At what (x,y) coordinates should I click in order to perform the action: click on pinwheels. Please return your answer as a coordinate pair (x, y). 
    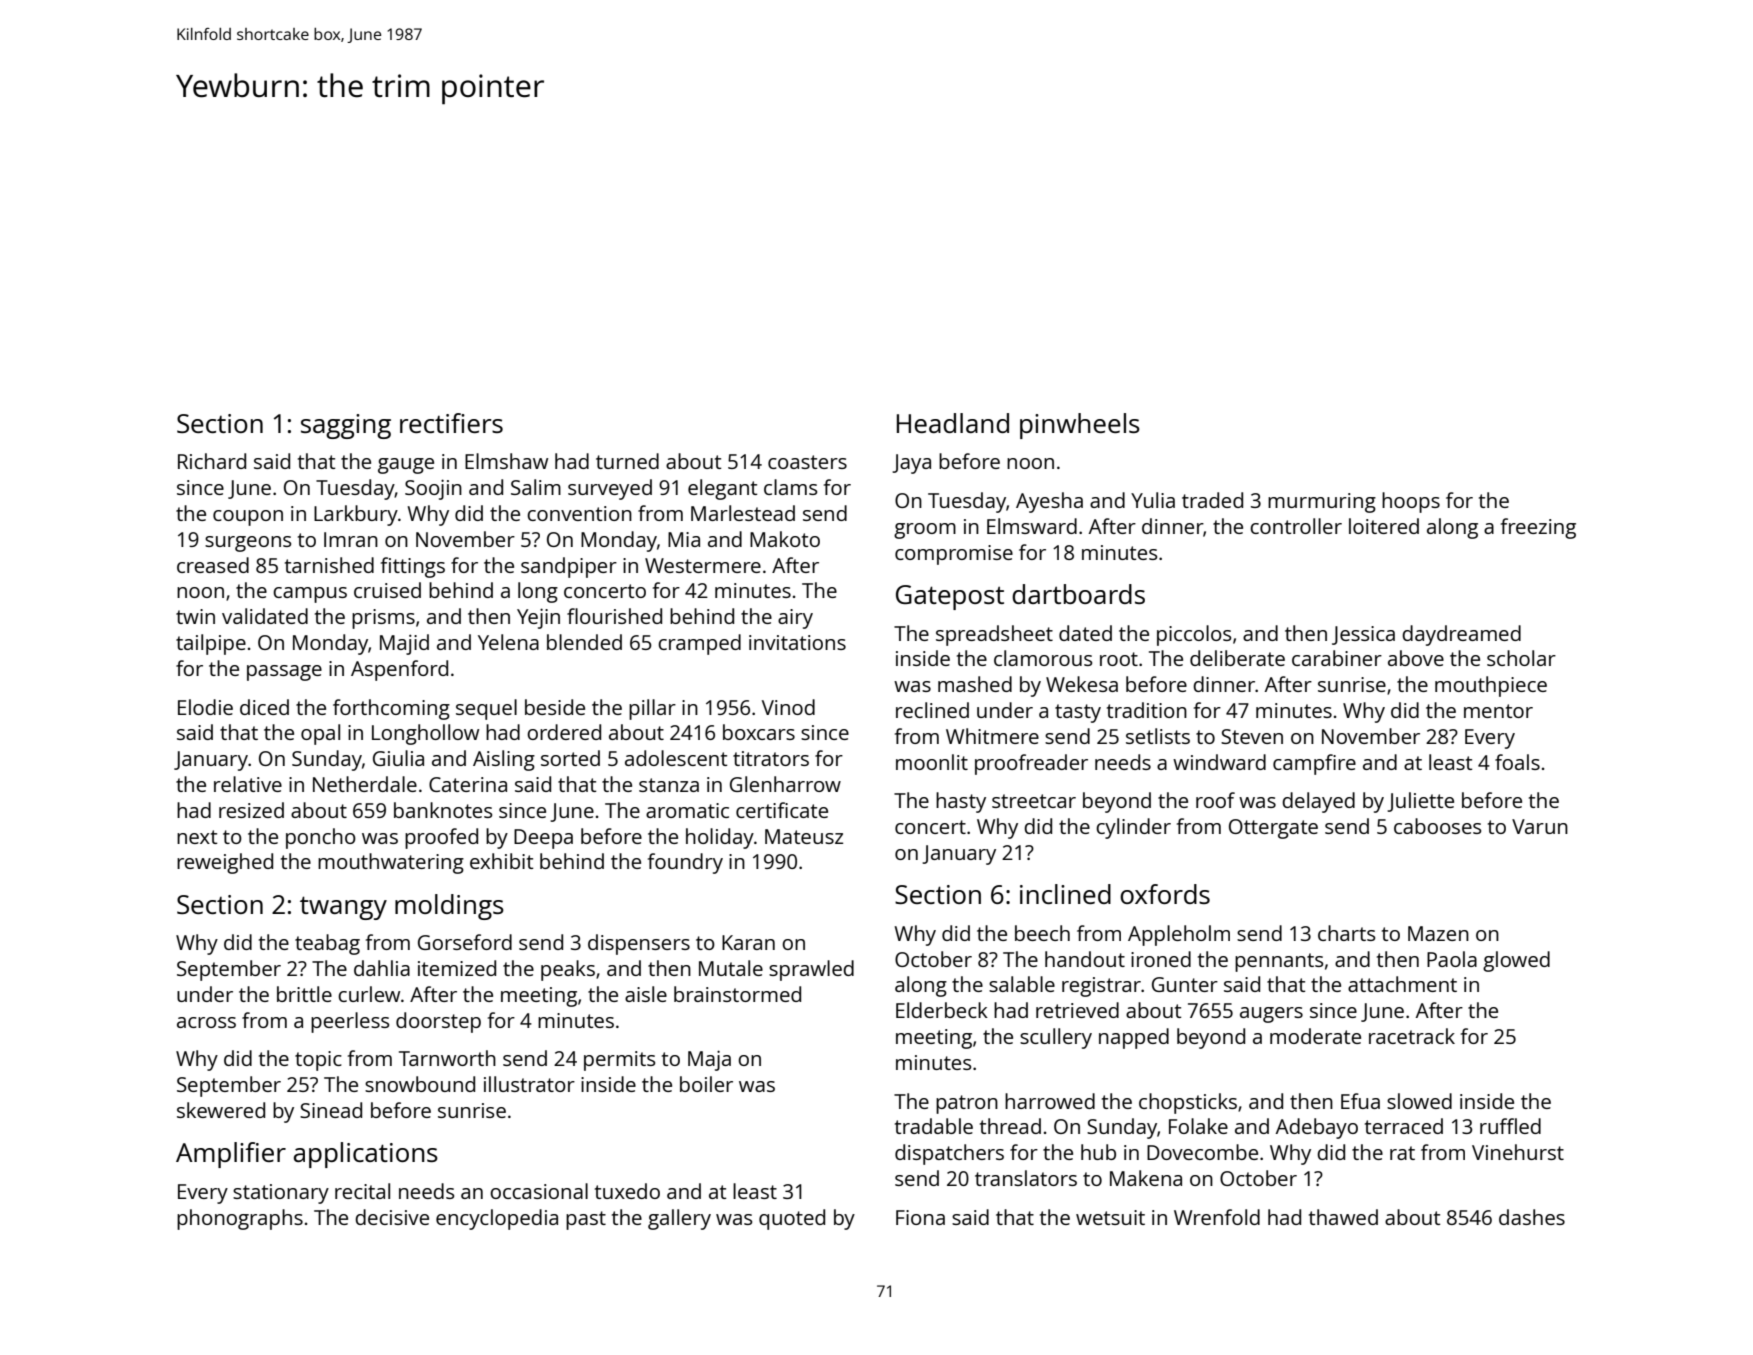
    Looking at the image, I should click on (1080, 426).
